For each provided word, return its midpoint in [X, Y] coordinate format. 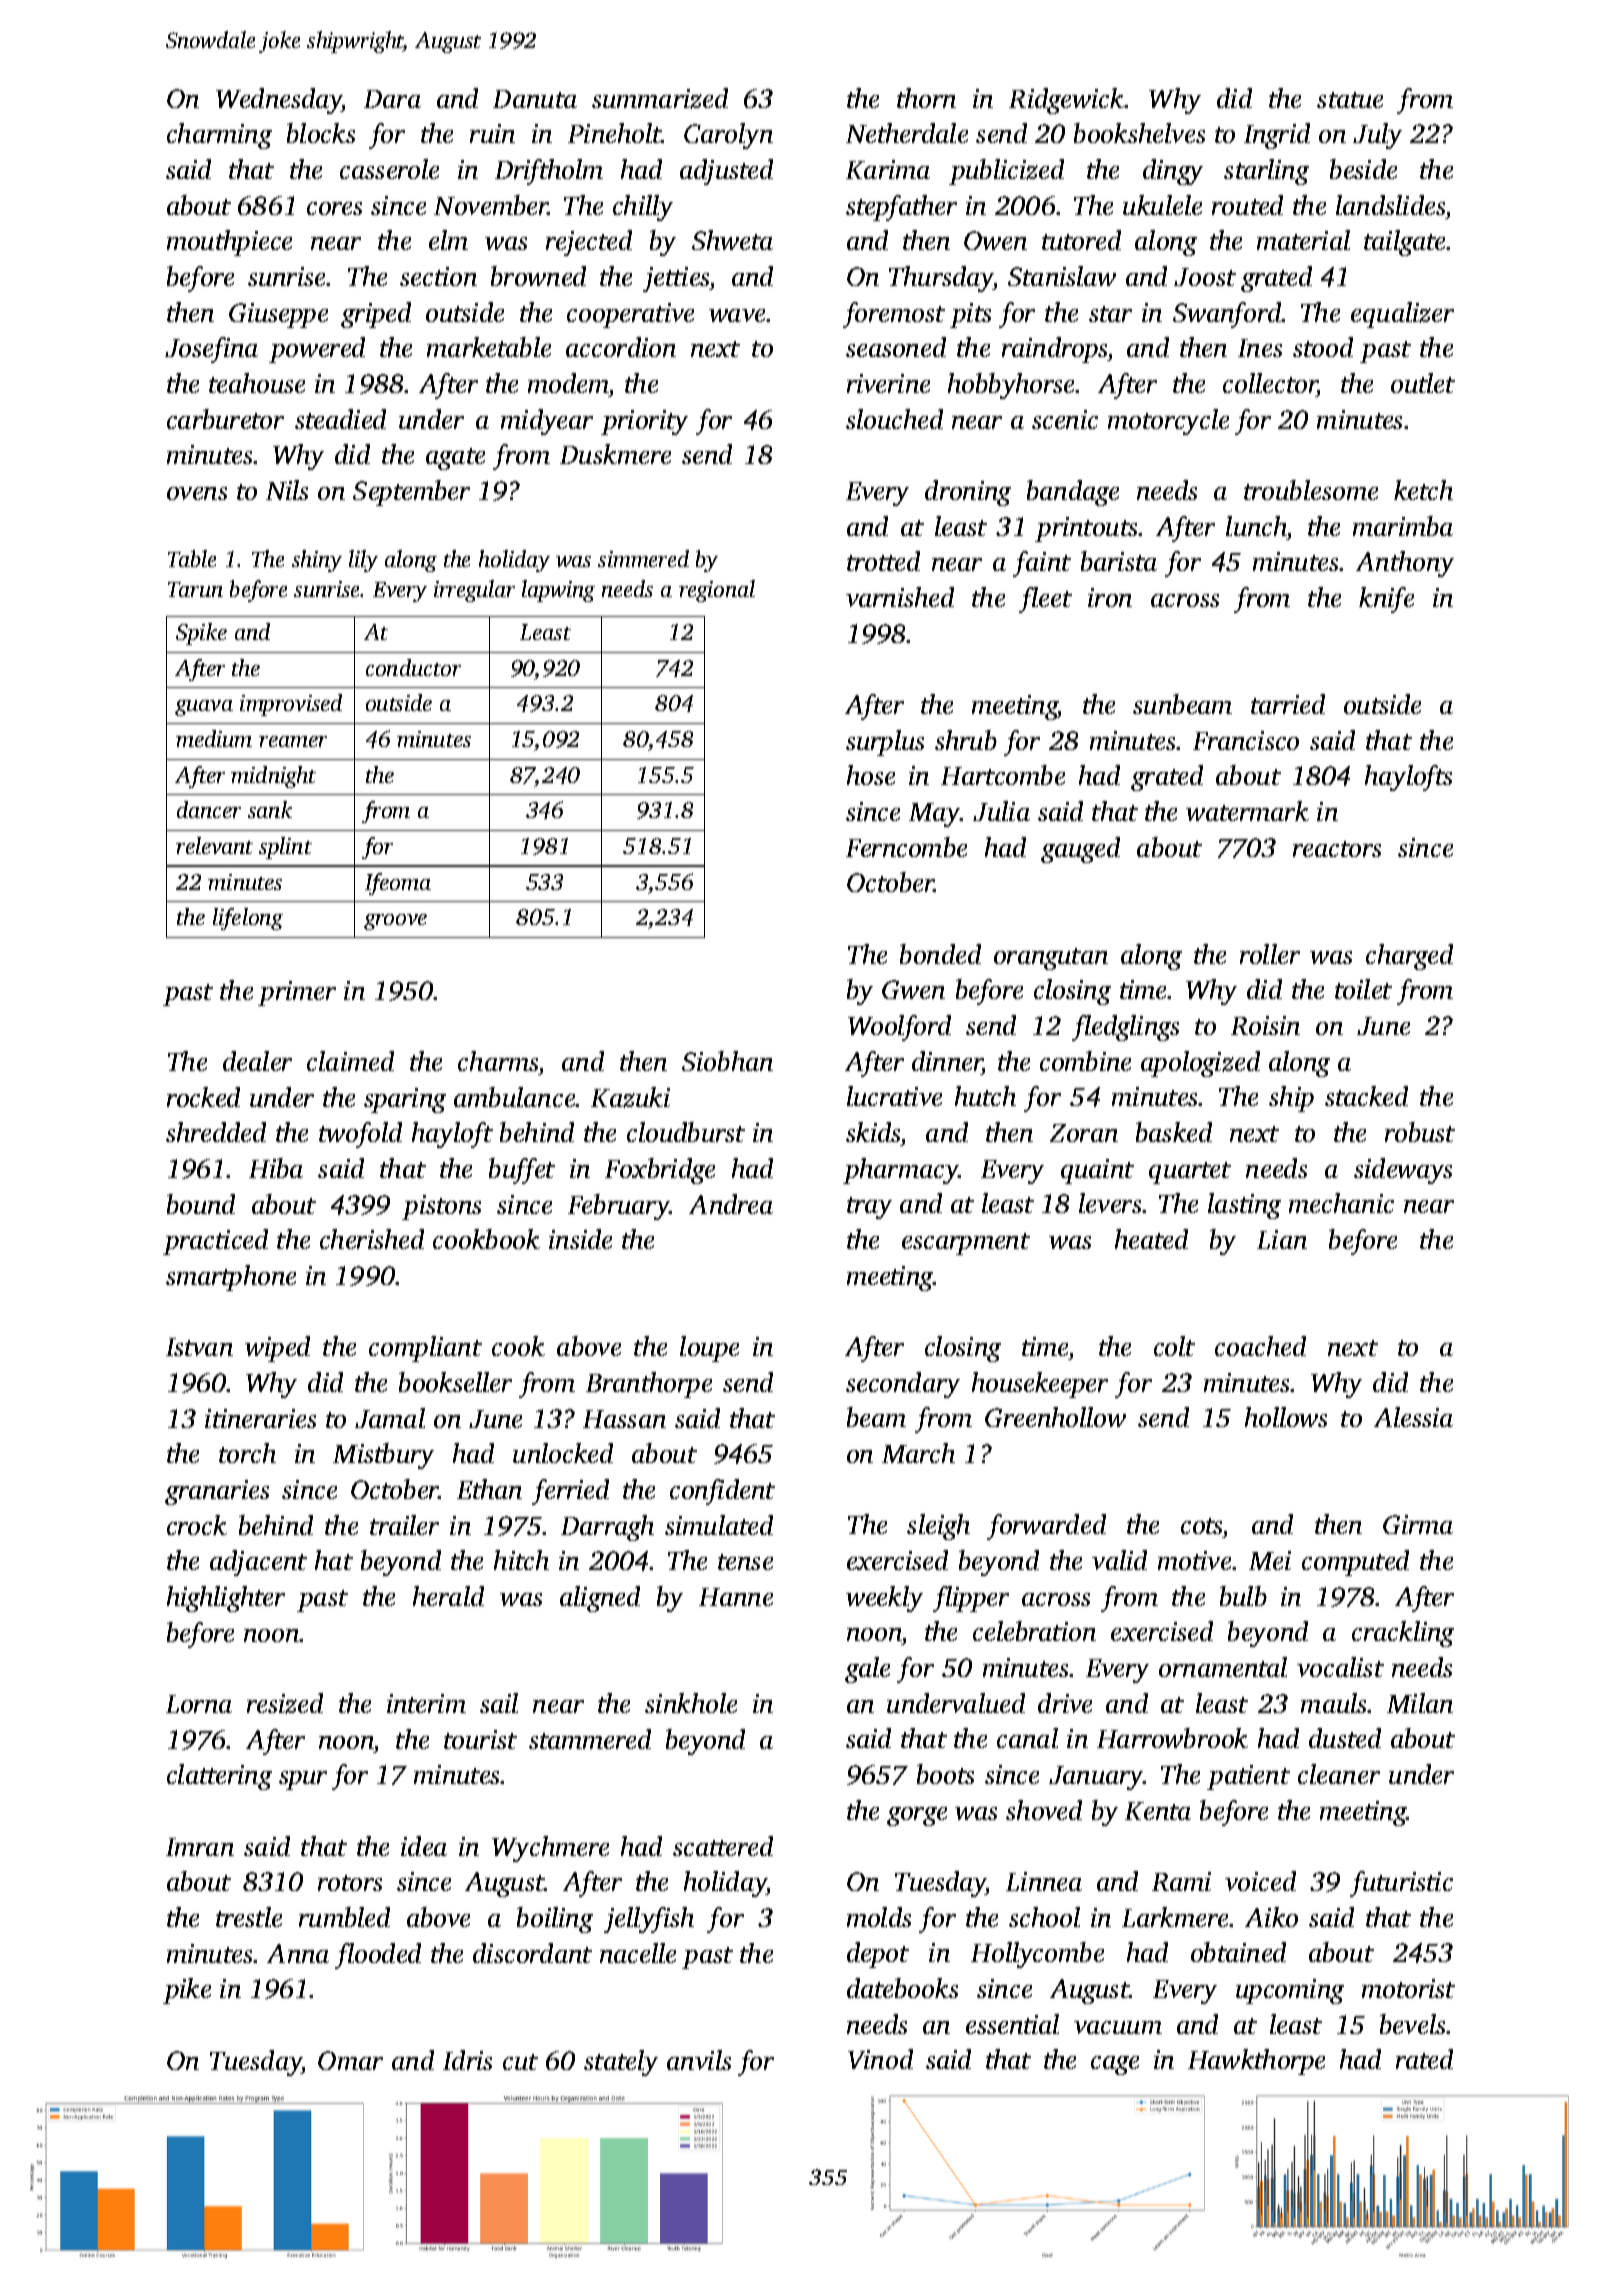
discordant [532, 1953]
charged [1409, 957]
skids [873, 1132]
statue [1350, 100]
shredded [216, 1132]
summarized [660, 98]
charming [219, 136]
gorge [917, 1816]
